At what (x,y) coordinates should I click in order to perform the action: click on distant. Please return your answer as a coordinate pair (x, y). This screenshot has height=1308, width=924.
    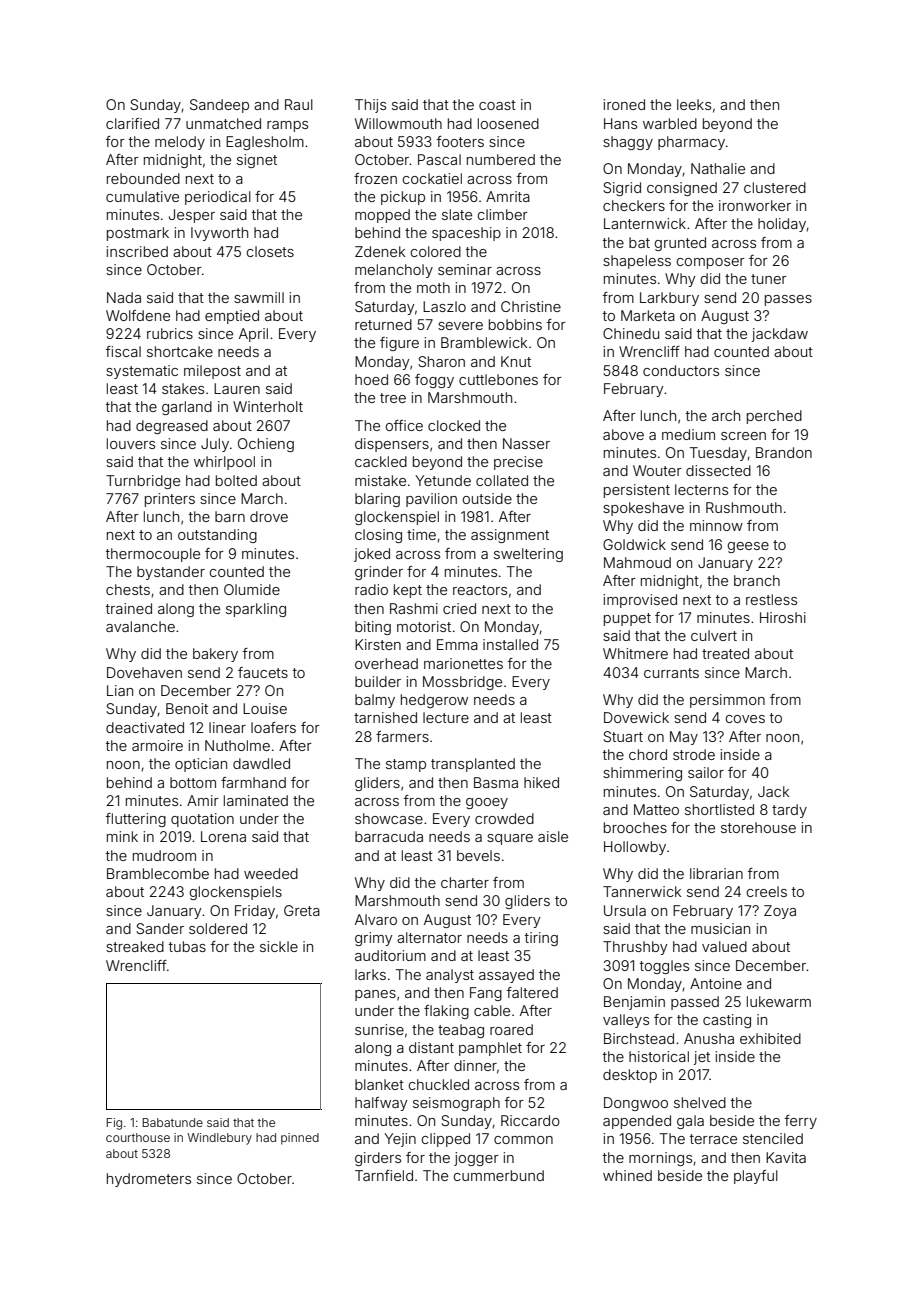
    Looking at the image, I should click on (431, 1047).
